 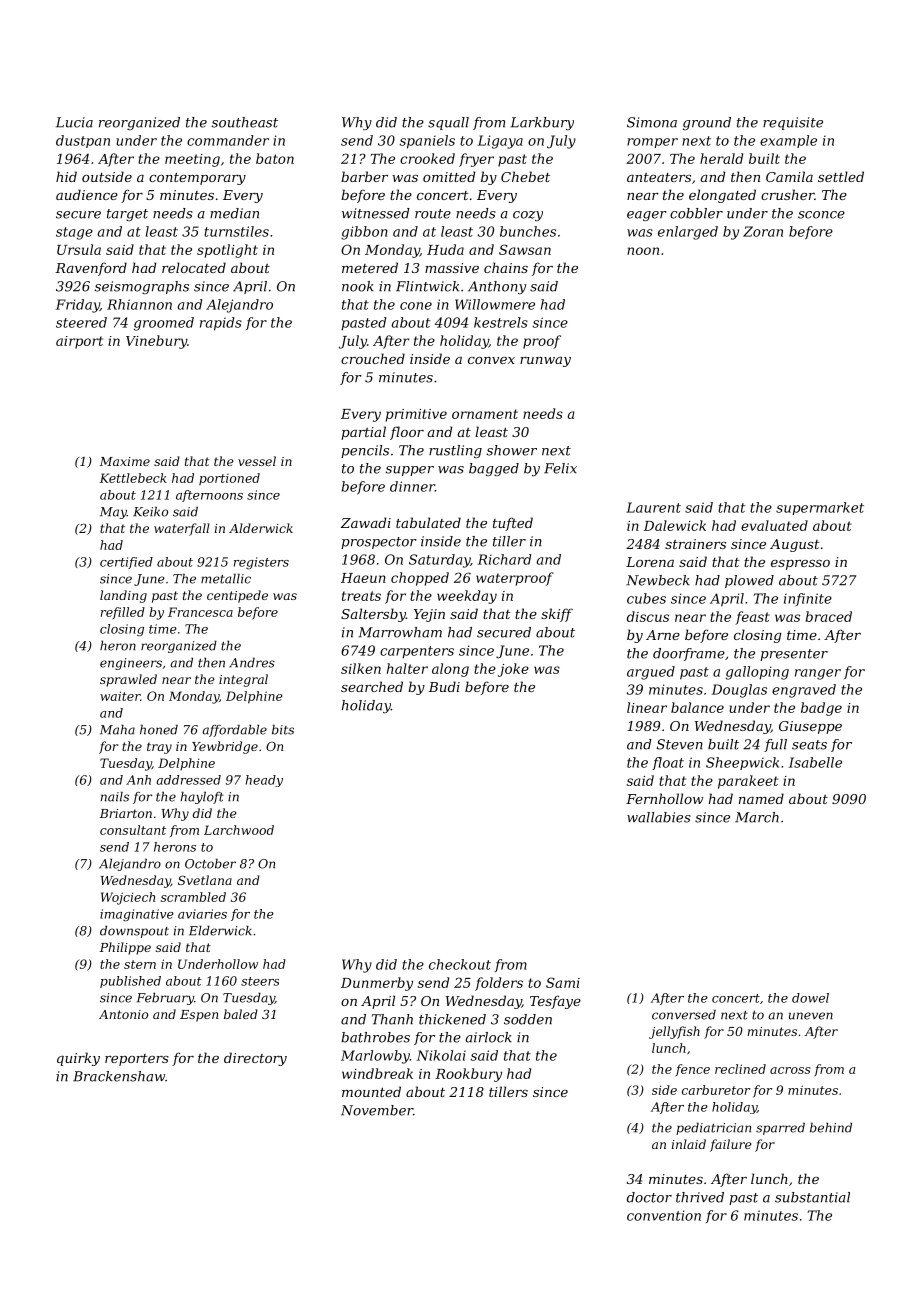 I want to click on Brackenshaw, so click(x=119, y=1076).
